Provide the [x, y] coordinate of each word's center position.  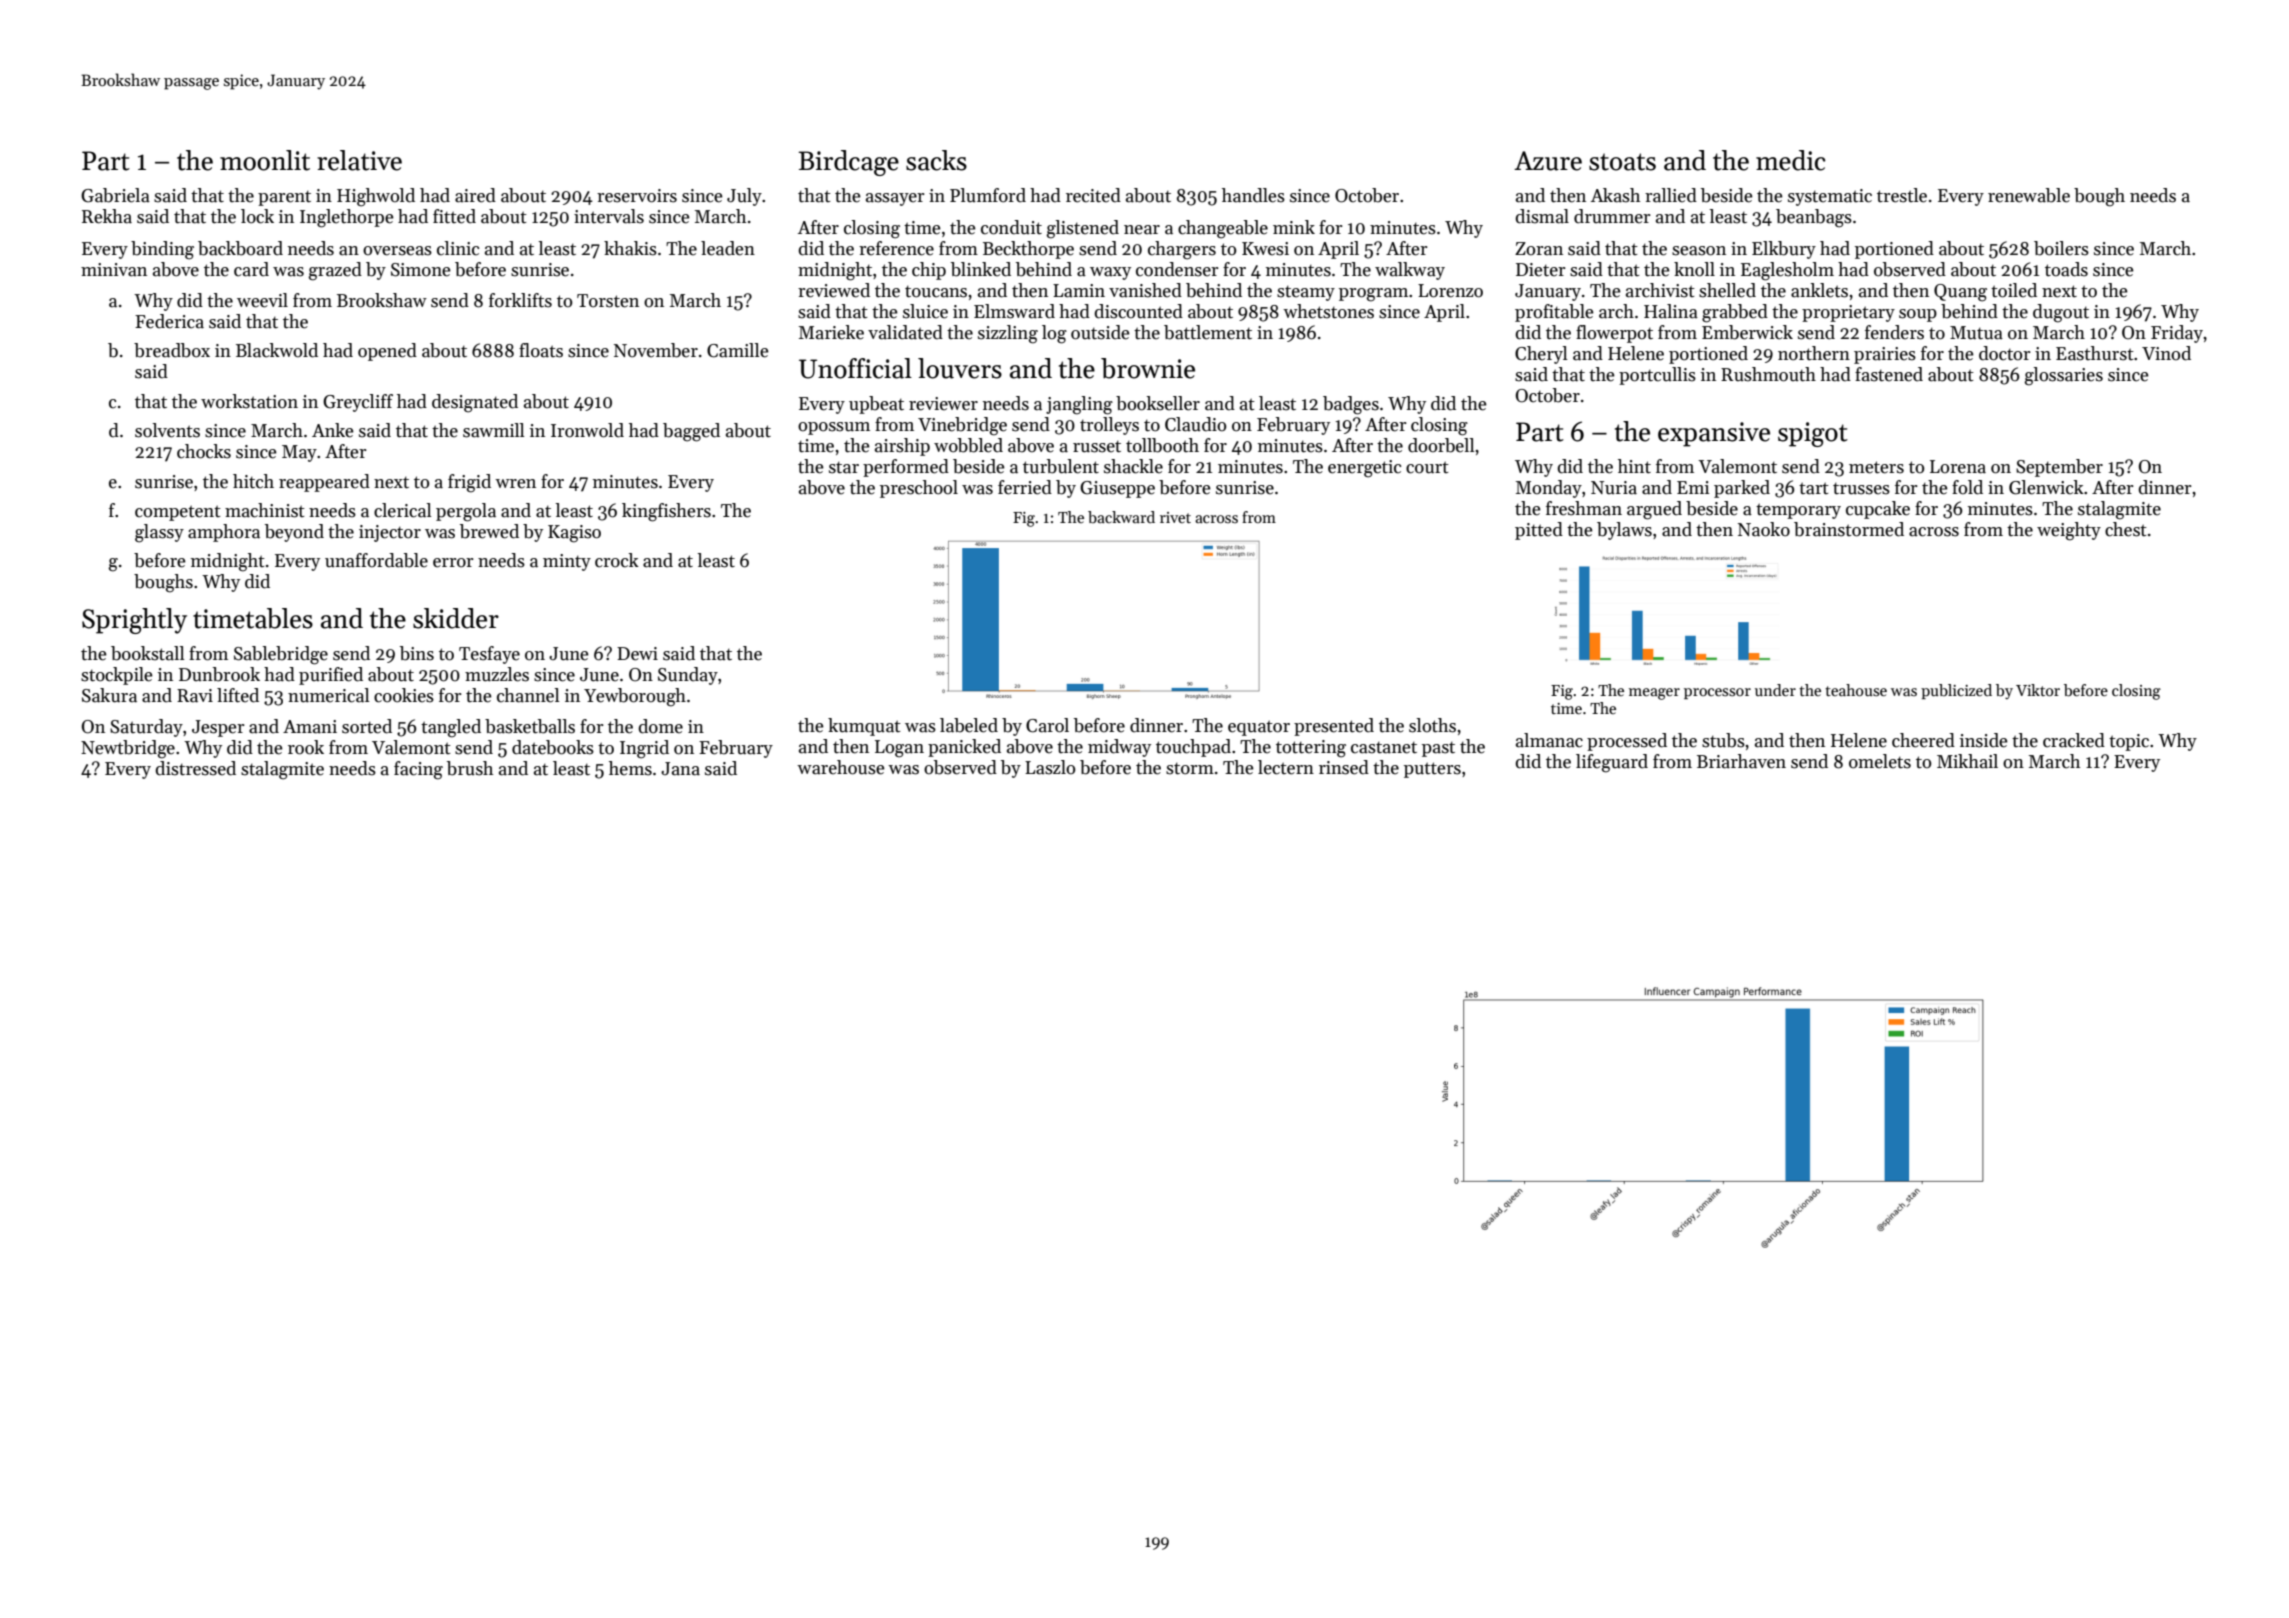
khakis [630, 248]
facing [418, 770]
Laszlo [1050, 767]
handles [1253, 195]
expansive [1714, 434]
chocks [204, 451]
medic [1791, 160]
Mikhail [1967, 761]
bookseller [1158, 403]
